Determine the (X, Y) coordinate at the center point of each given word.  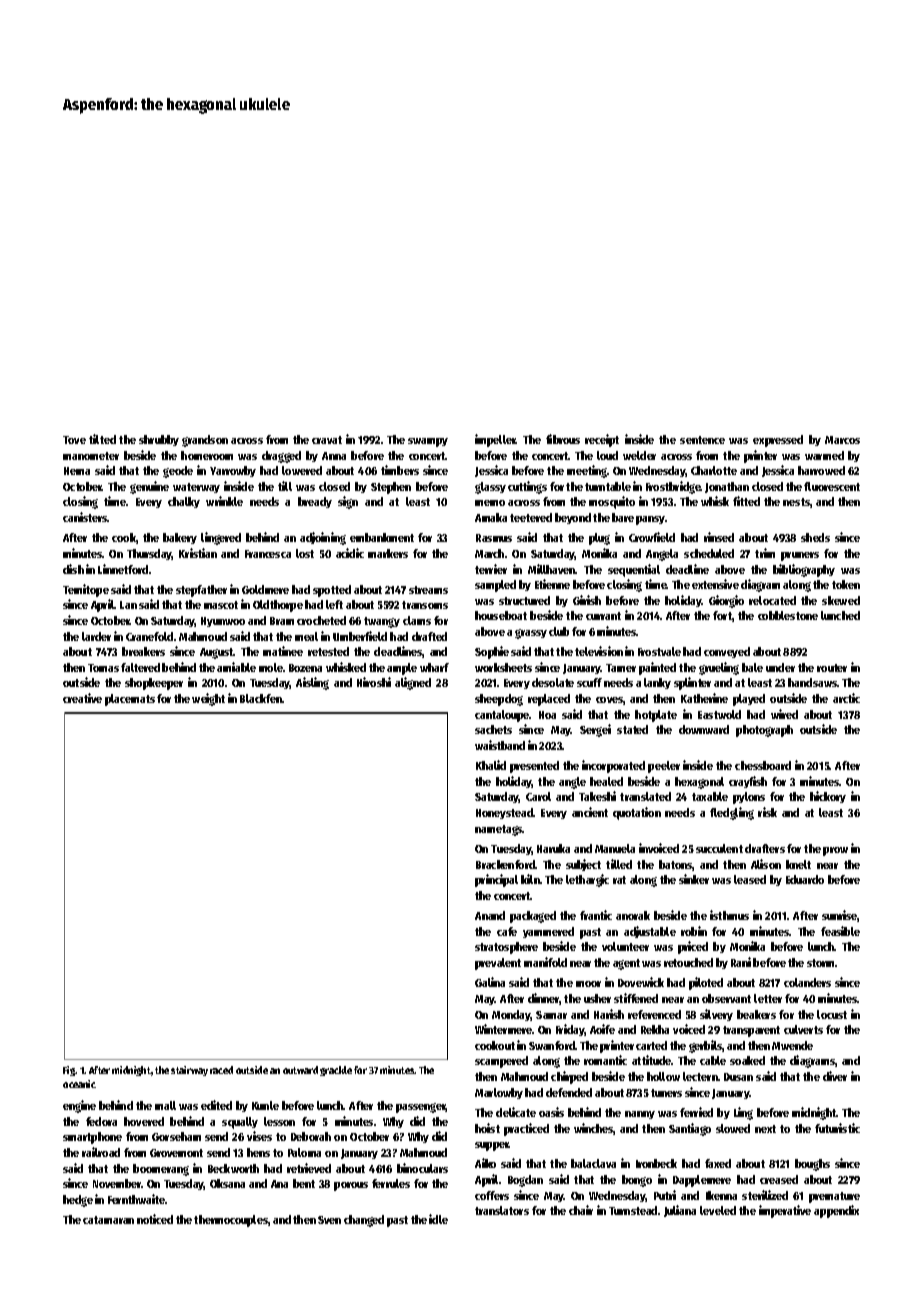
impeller (495, 440)
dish (73, 569)
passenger (421, 1108)
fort (723, 616)
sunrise (840, 916)
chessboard (763, 765)
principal (496, 880)
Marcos (842, 440)
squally (240, 1123)
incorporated (613, 766)
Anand (490, 915)
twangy (382, 622)
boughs (812, 1165)
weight (208, 699)
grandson (205, 441)
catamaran (108, 1220)
